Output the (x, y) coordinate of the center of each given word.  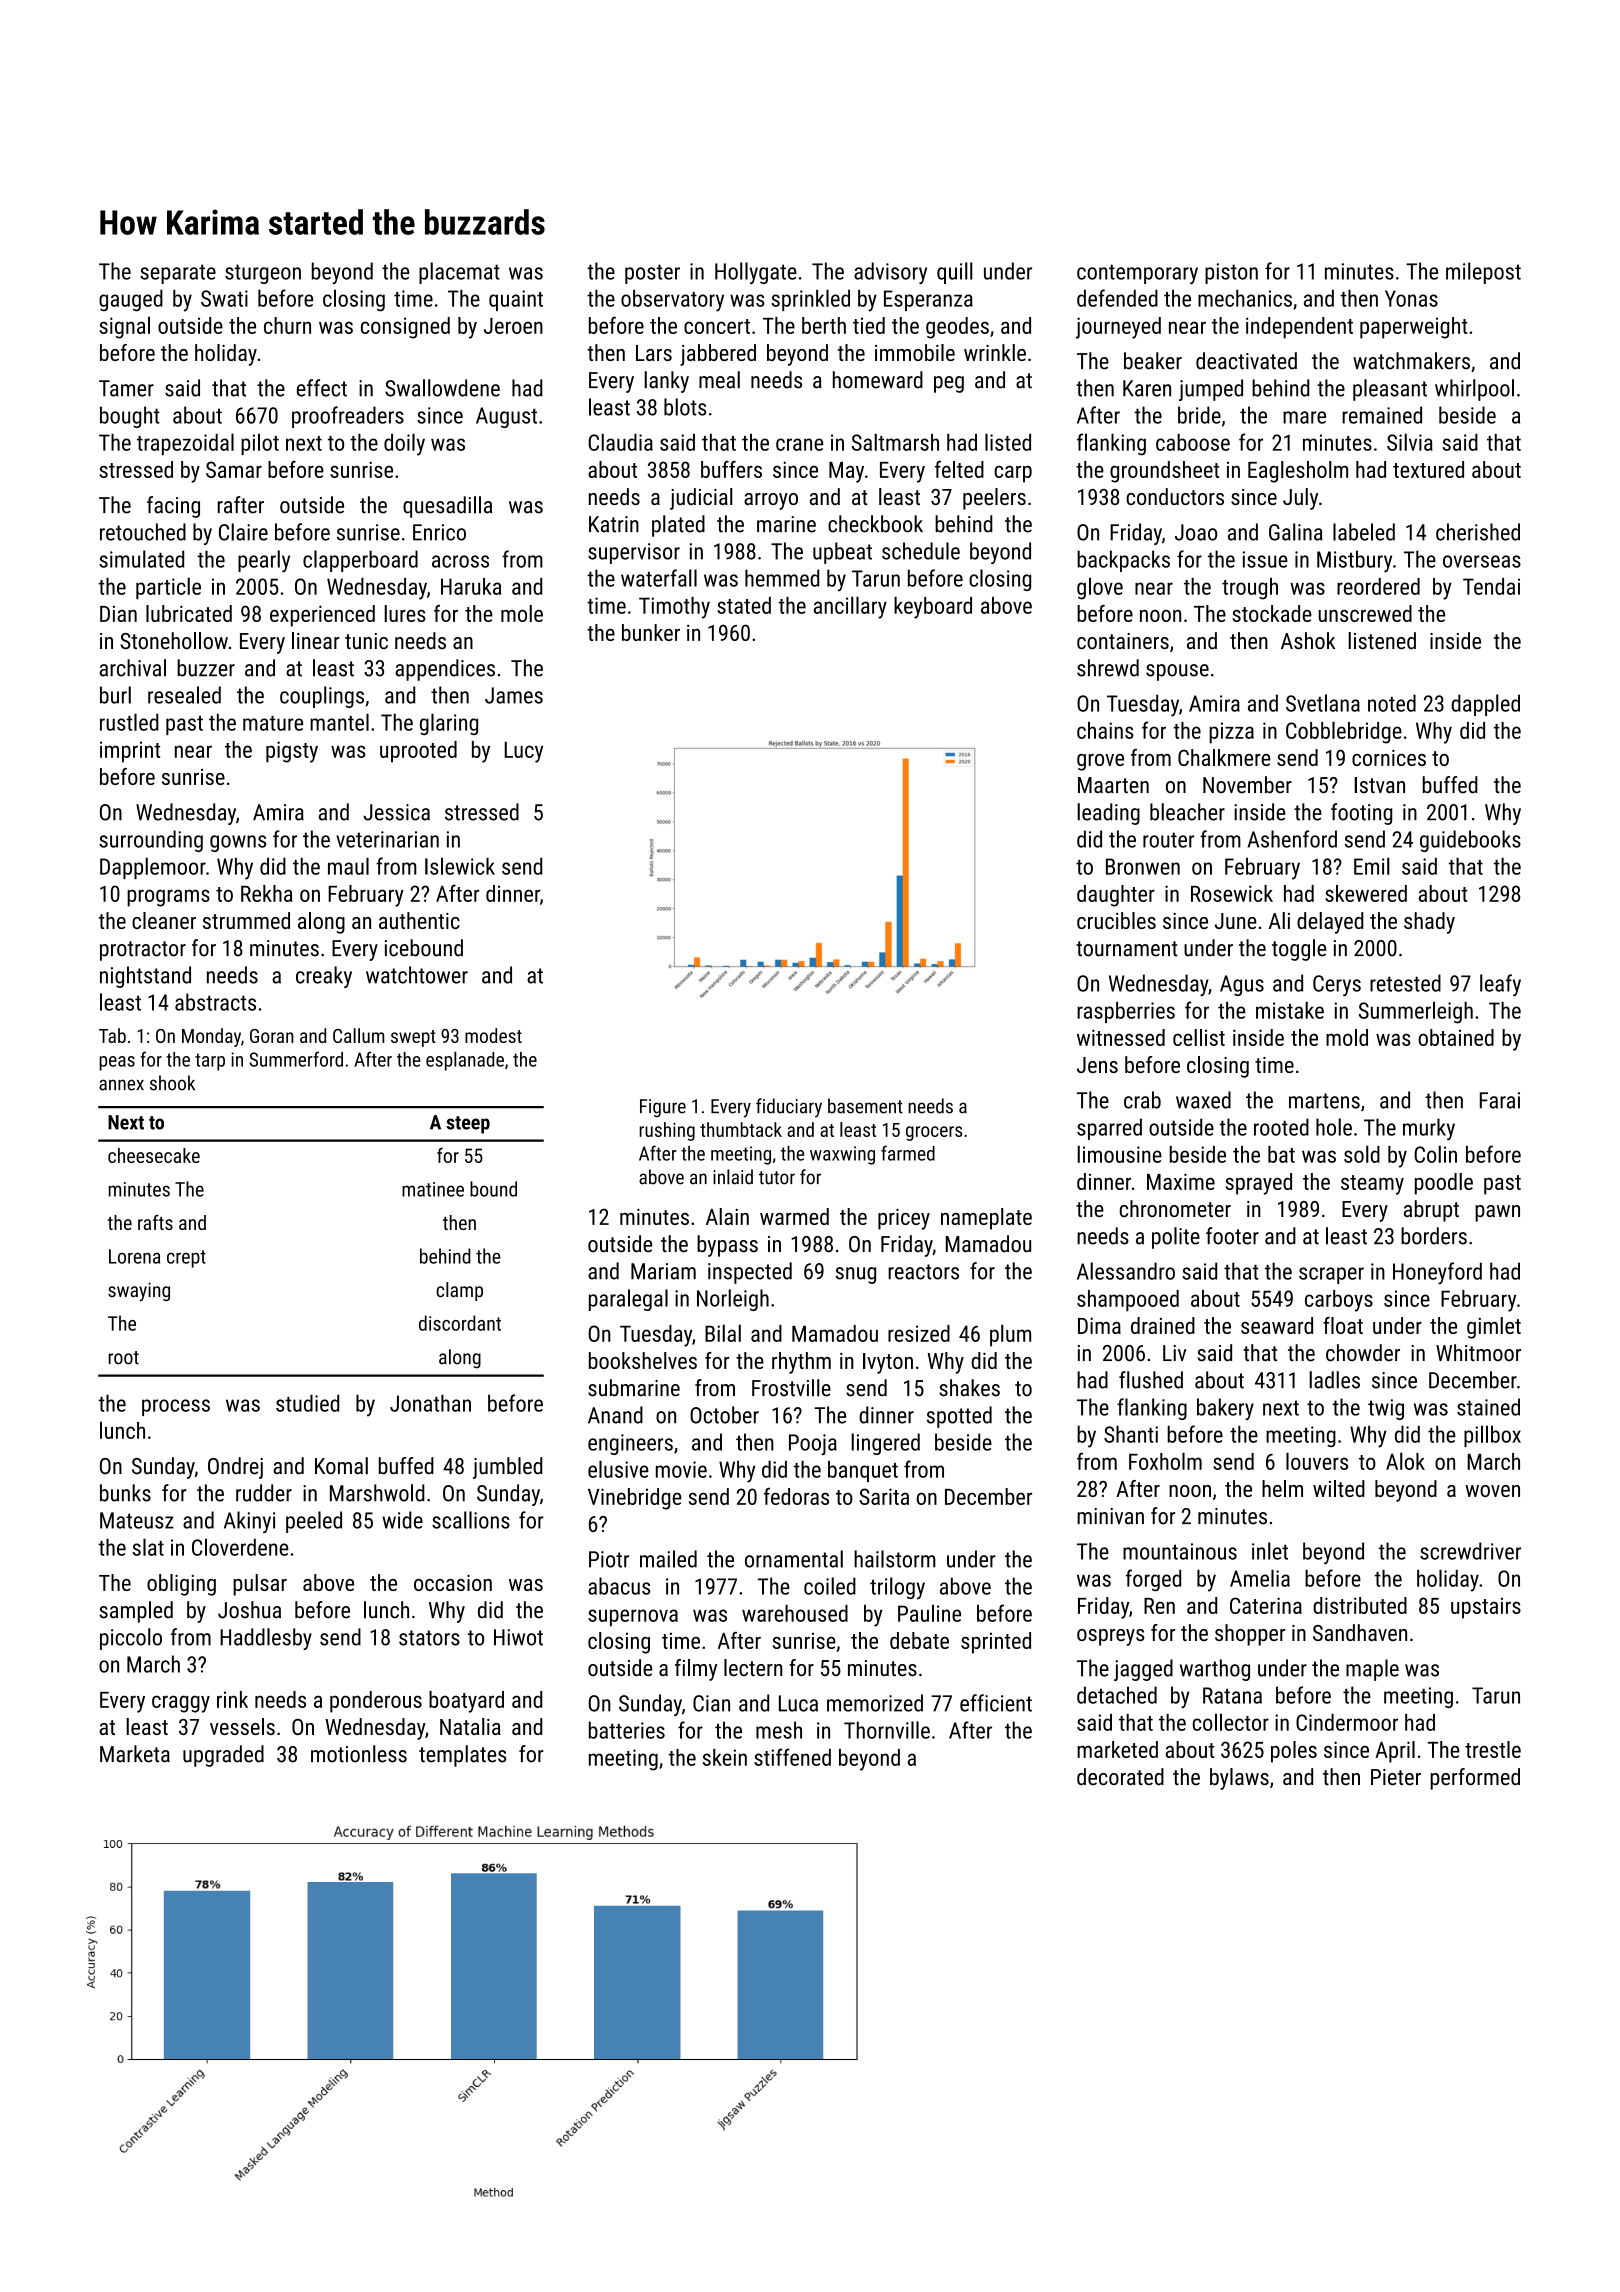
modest (493, 1035)
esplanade (465, 1061)
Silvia (1410, 442)
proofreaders (348, 417)
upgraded (223, 1756)
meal (719, 380)
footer (1232, 1236)
